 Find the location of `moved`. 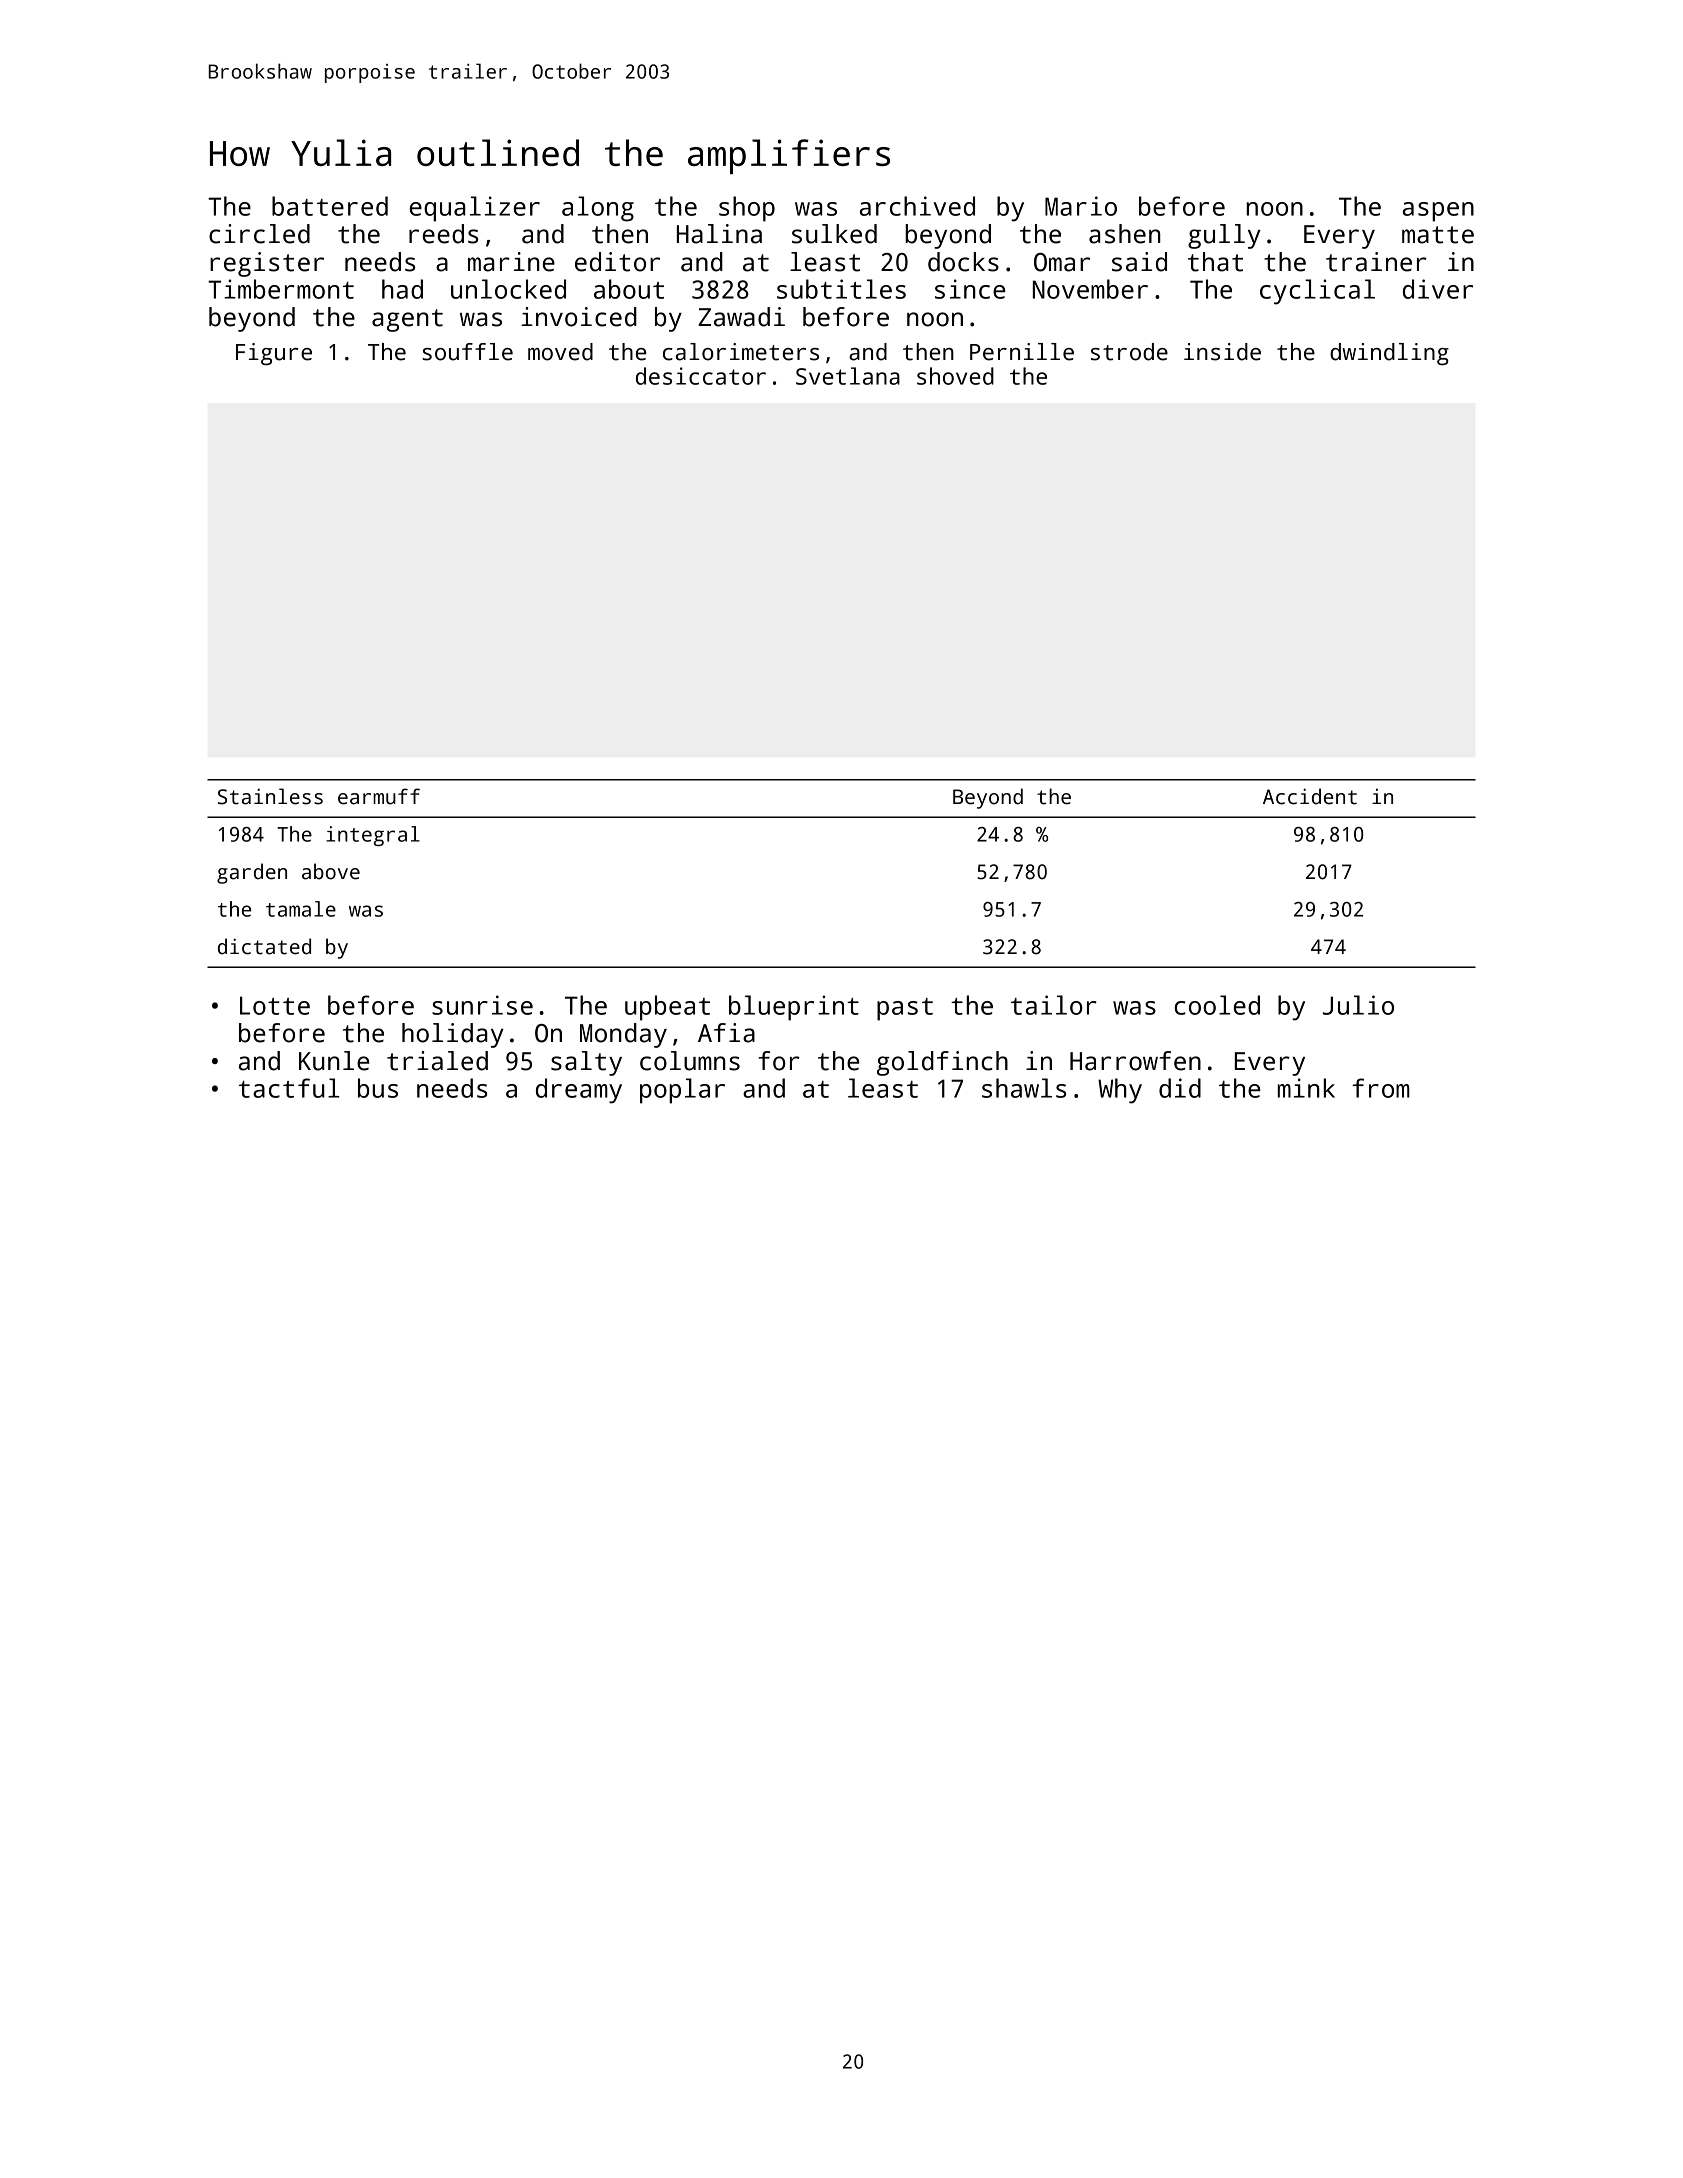

moved is located at coordinates (560, 352).
